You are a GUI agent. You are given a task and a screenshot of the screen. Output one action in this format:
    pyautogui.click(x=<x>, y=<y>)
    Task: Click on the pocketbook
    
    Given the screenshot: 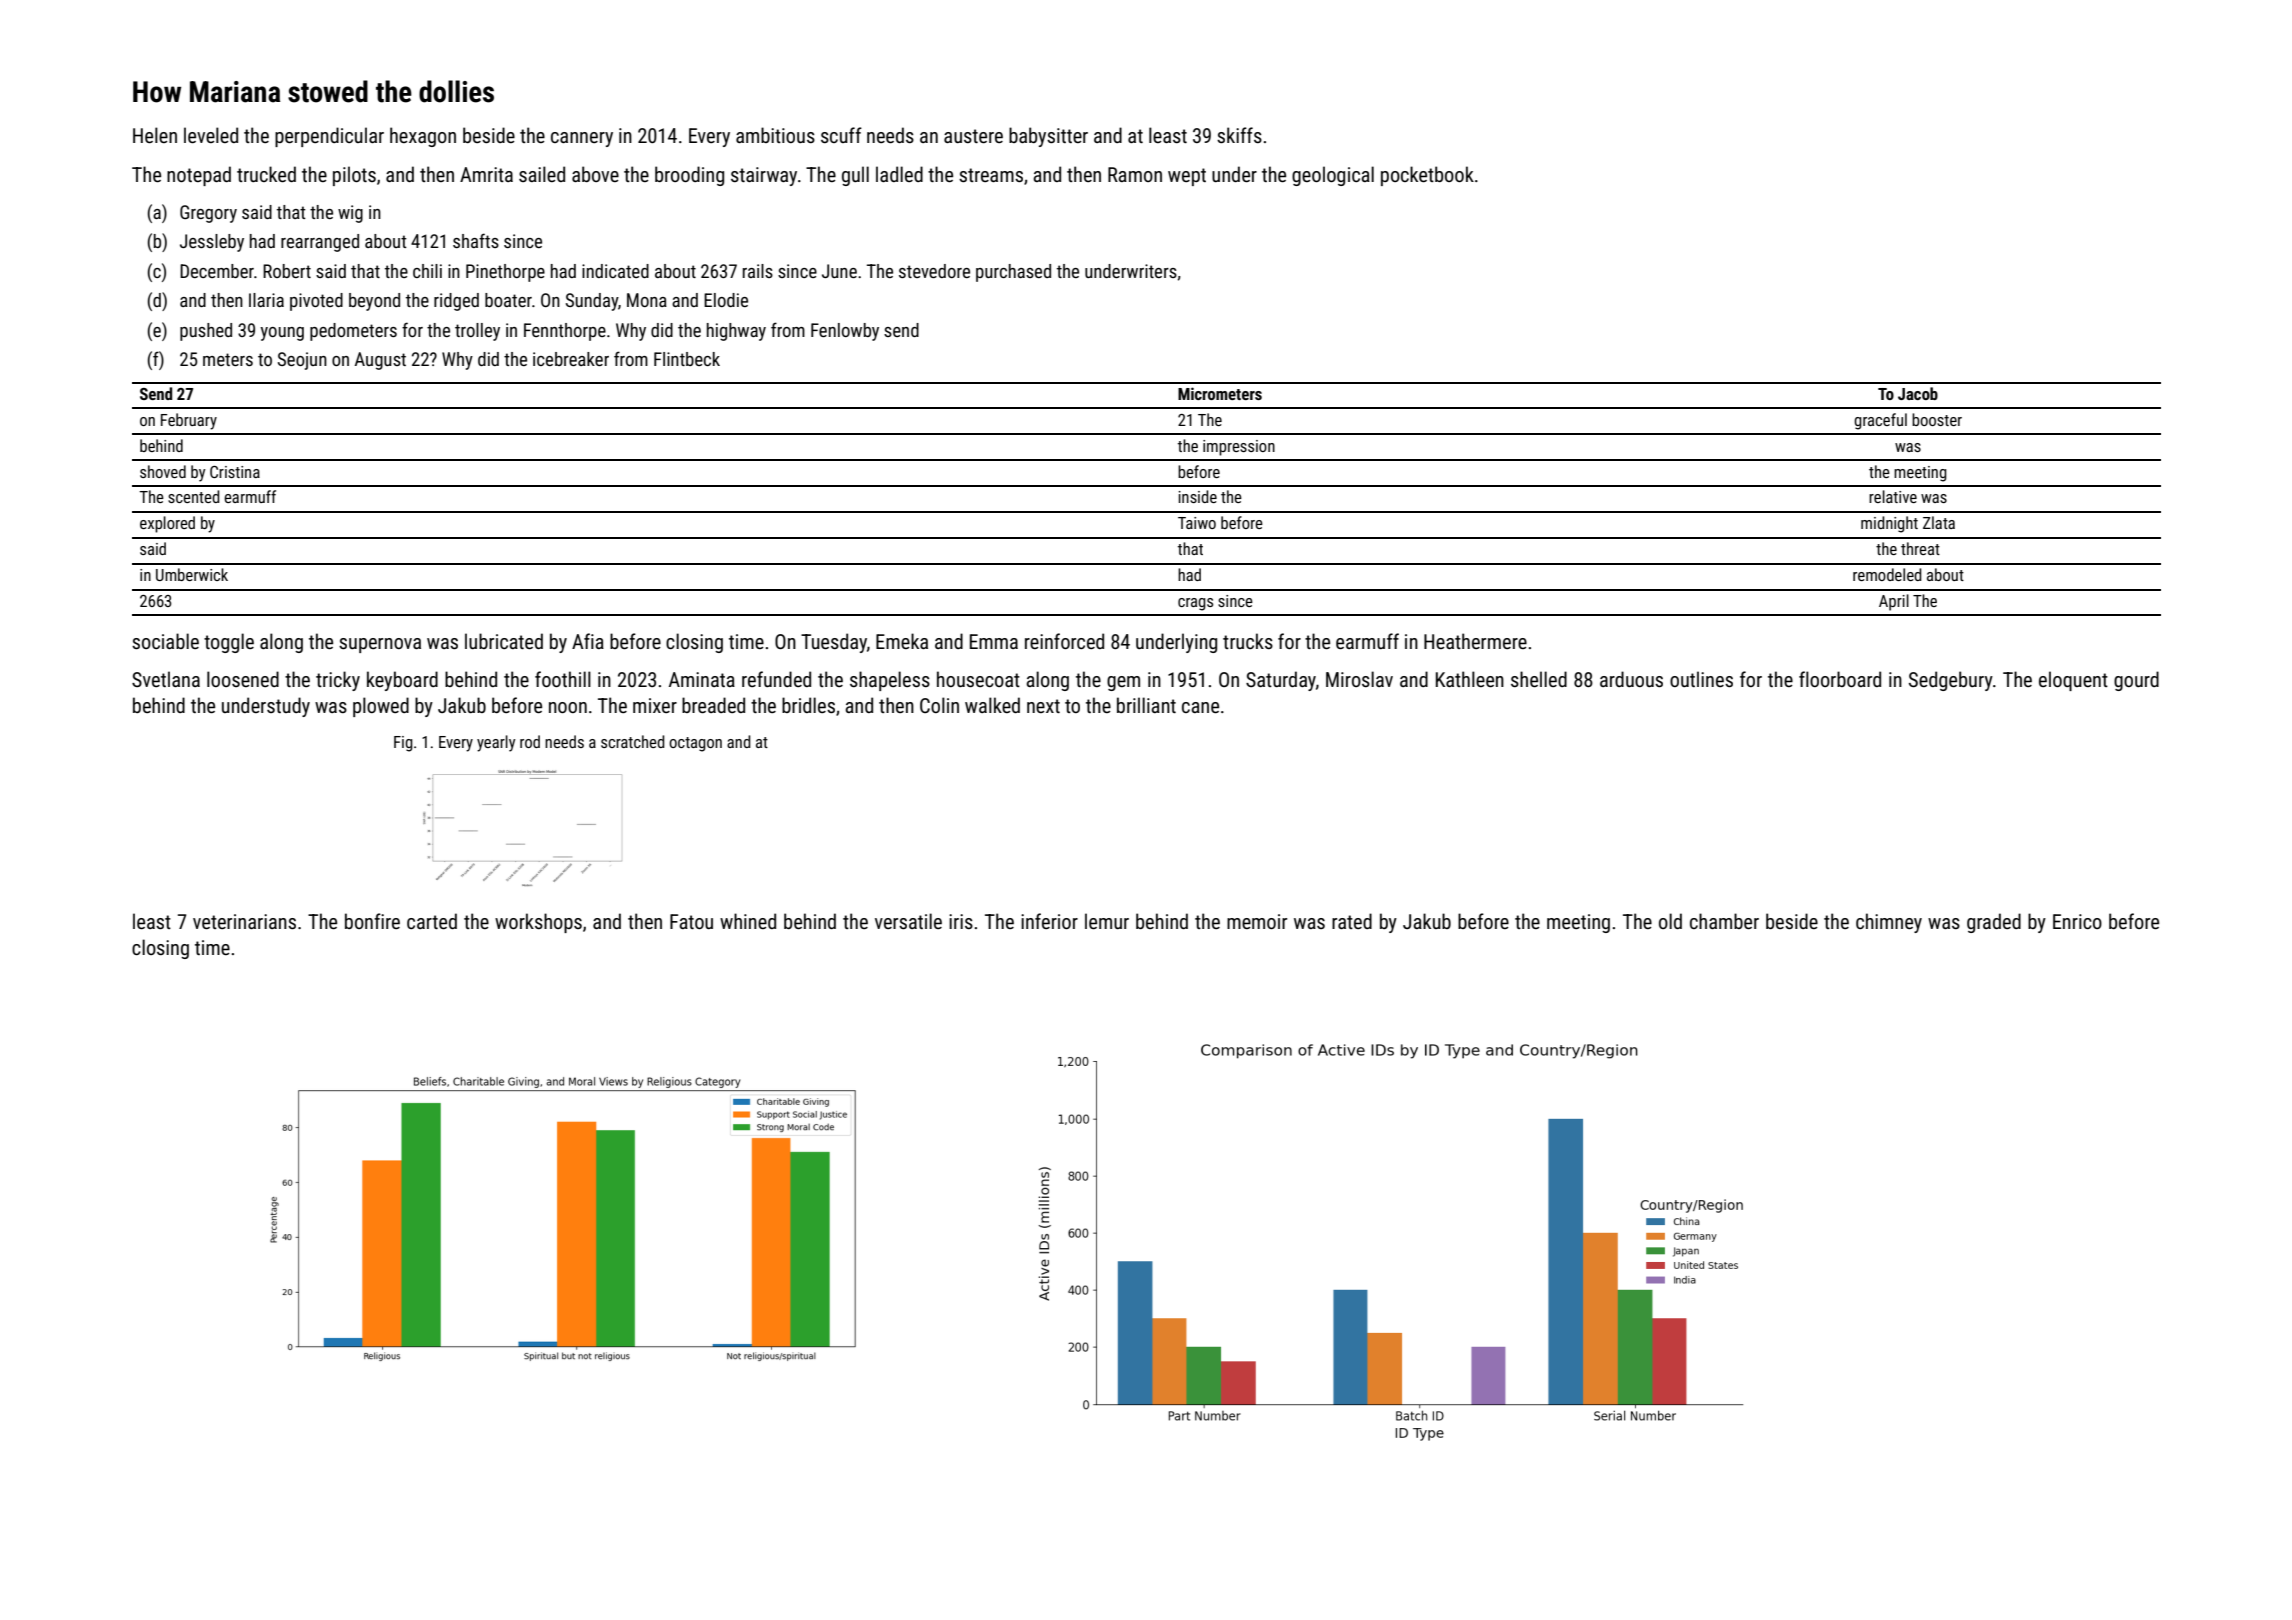 What is the action you would take?
    pyautogui.click(x=1427, y=176)
